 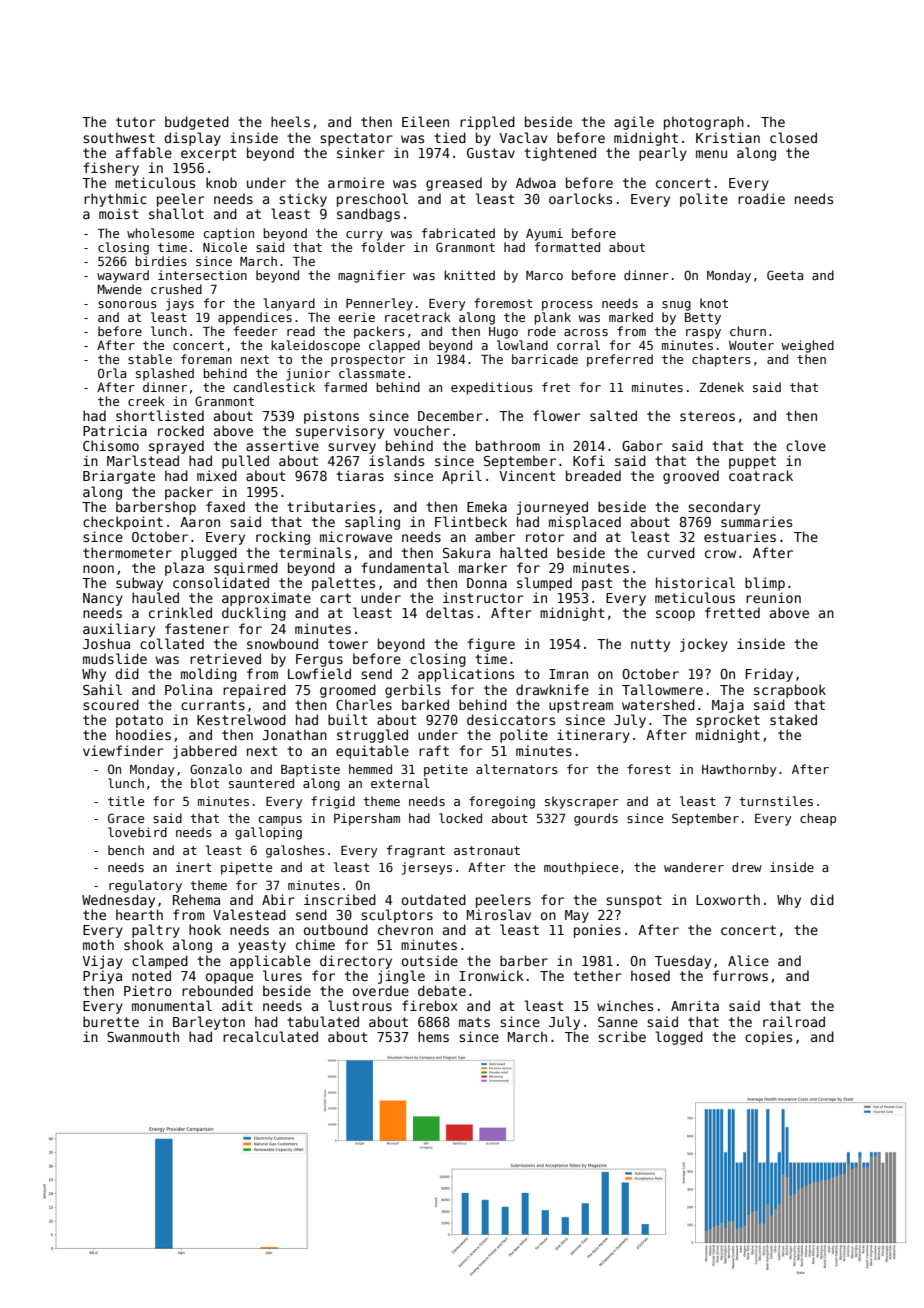 I want to click on noon, so click(x=98, y=569).
